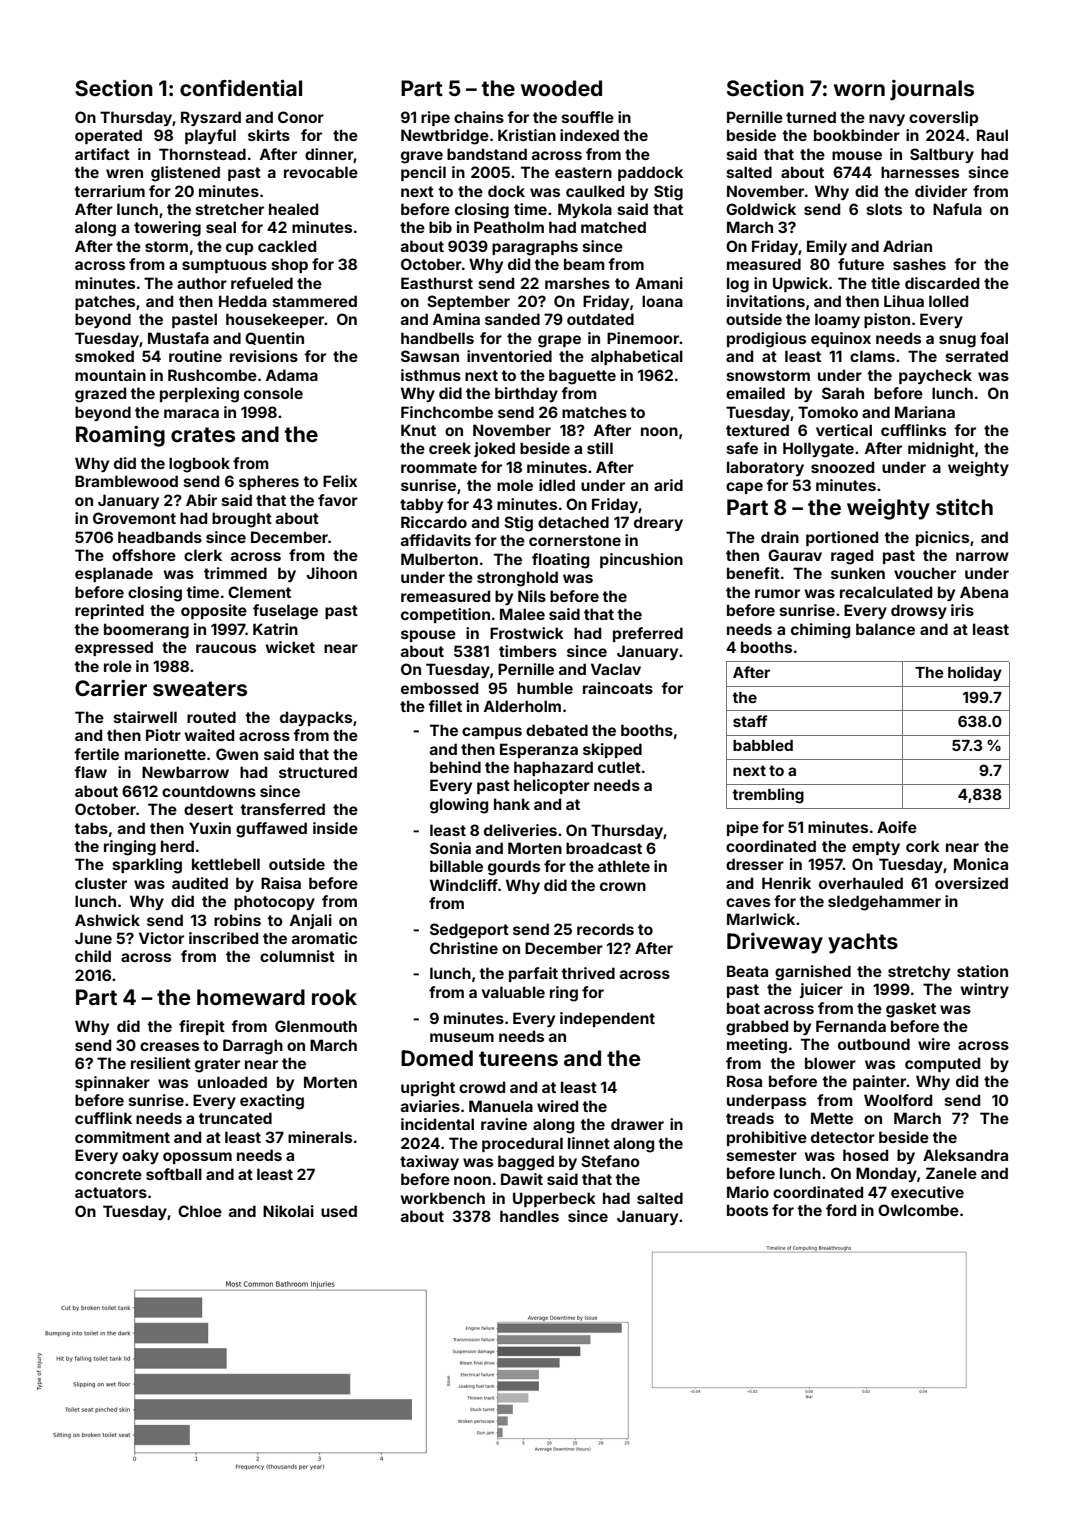 The height and width of the screenshot is (1533, 1084). Describe the element at coordinates (440, 227) in the screenshot. I see `bib` at that location.
